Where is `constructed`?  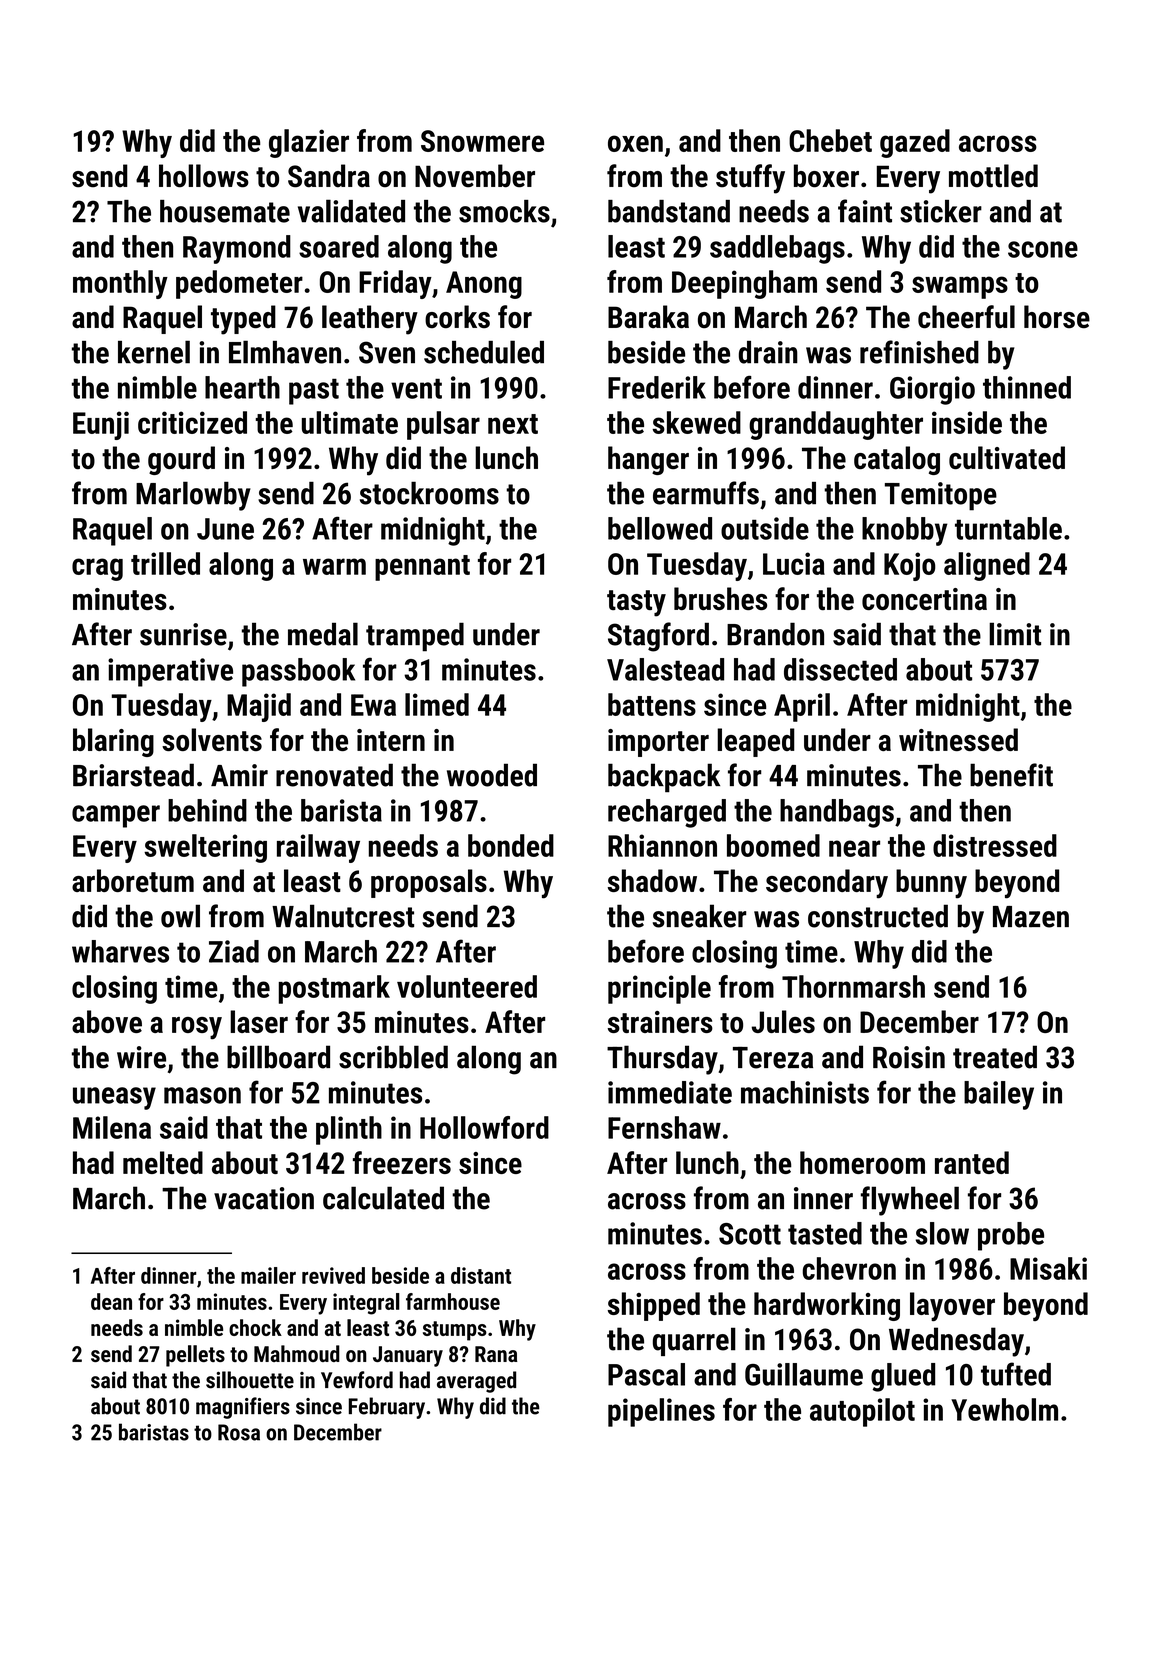
constructed is located at coordinates (878, 916).
